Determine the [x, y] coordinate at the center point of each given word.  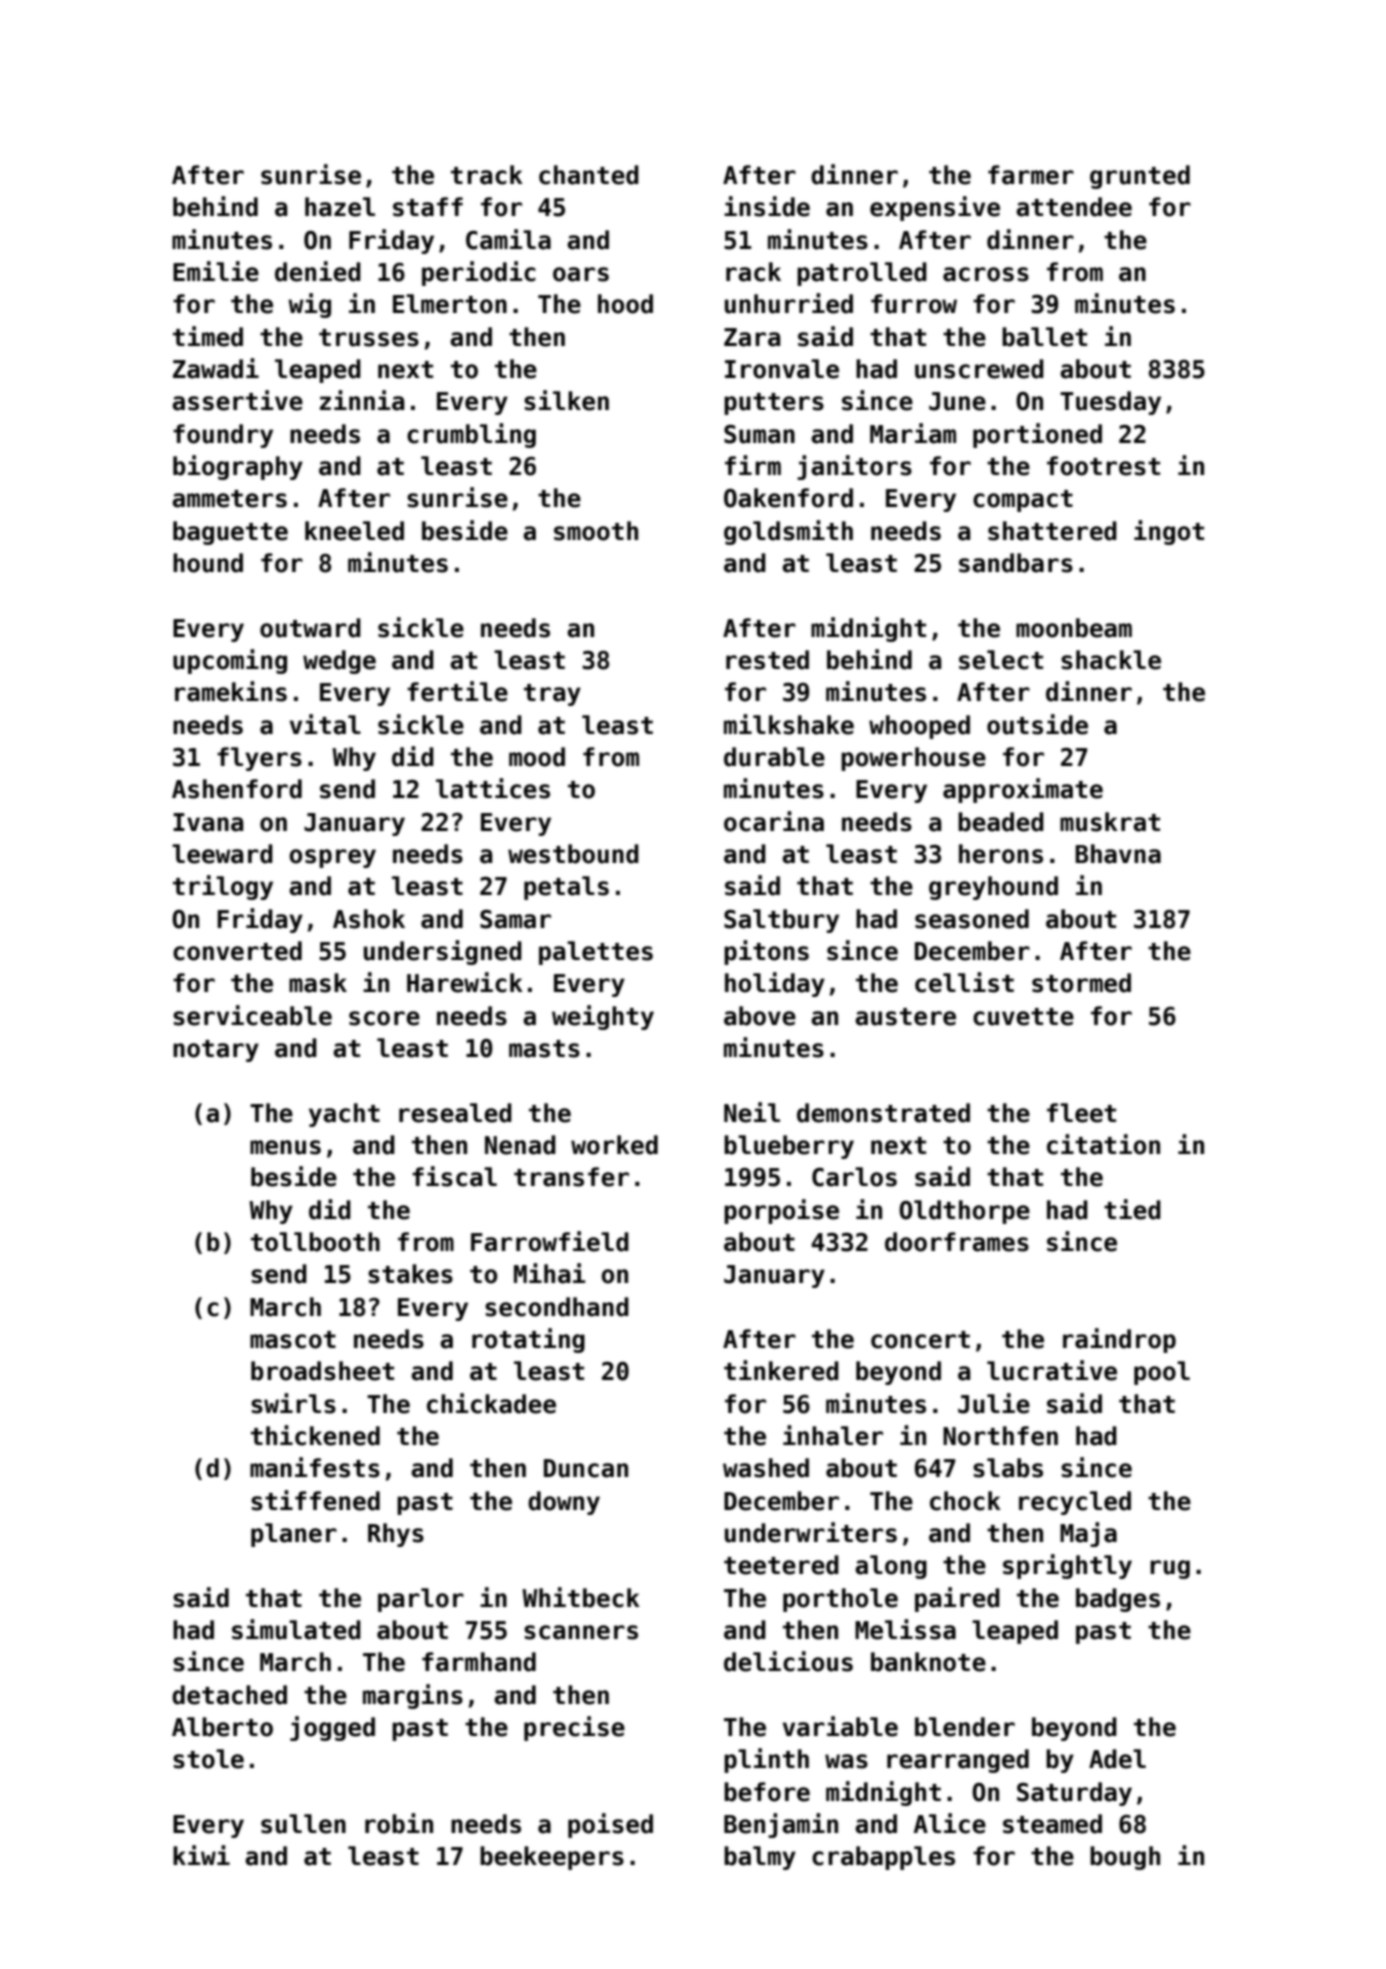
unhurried [789, 303]
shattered [1052, 531]
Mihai [550, 1273]
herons [1001, 854]
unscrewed [979, 369]
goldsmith [788, 532]
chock [965, 1501]
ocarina [774, 821]
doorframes [957, 1242]
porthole [840, 1600]
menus [285, 1147]
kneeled [354, 531]
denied [318, 271]
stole [208, 1759]
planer [294, 1535]
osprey [332, 858]
